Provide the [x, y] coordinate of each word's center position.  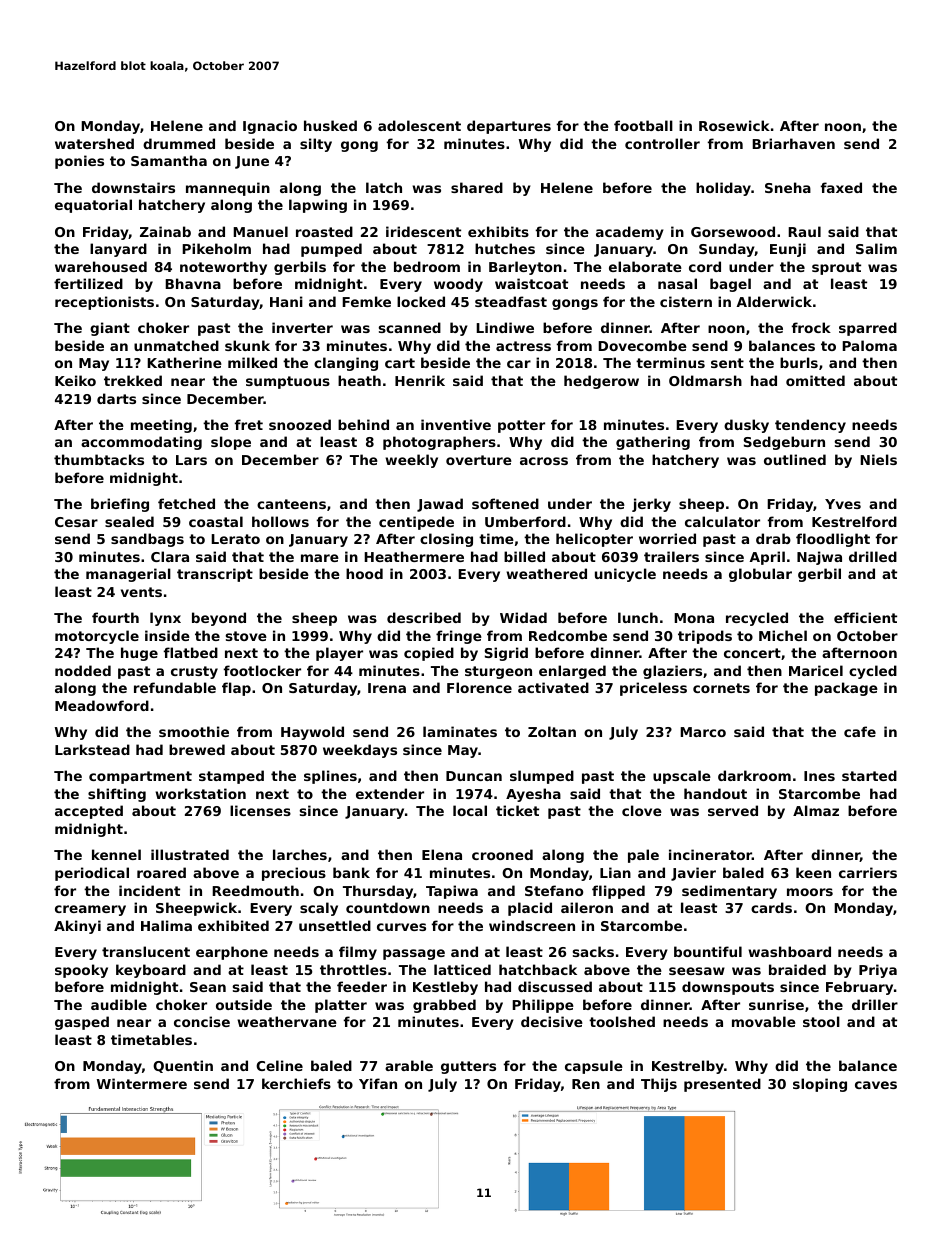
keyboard [151, 971]
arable [409, 1065]
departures [509, 127]
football [643, 125]
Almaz [816, 810]
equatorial [93, 206]
